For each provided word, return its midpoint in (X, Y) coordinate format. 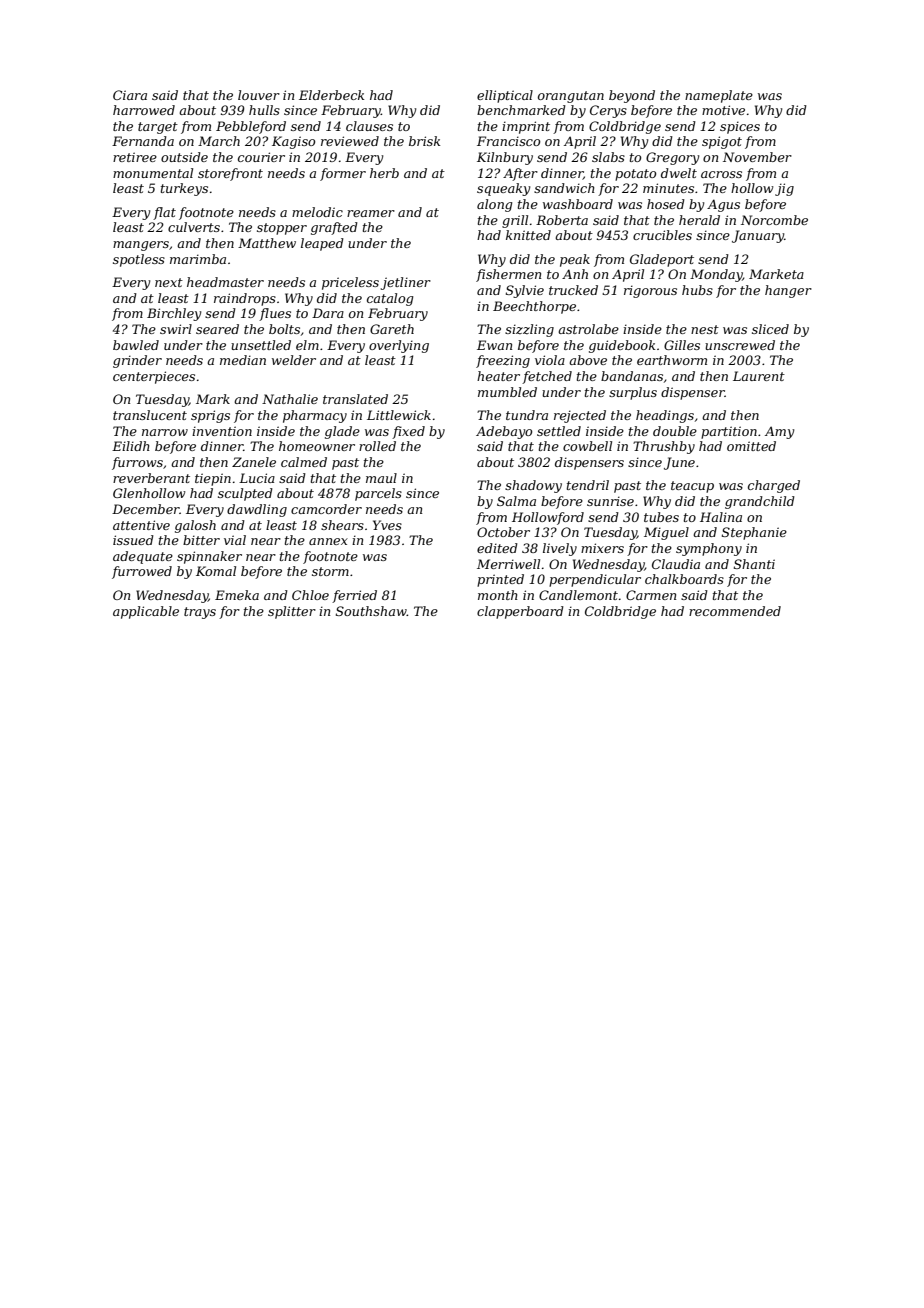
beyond (632, 96)
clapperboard (520, 612)
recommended (735, 611)
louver (259, 95)
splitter (292, 612)
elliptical (505, 96)
